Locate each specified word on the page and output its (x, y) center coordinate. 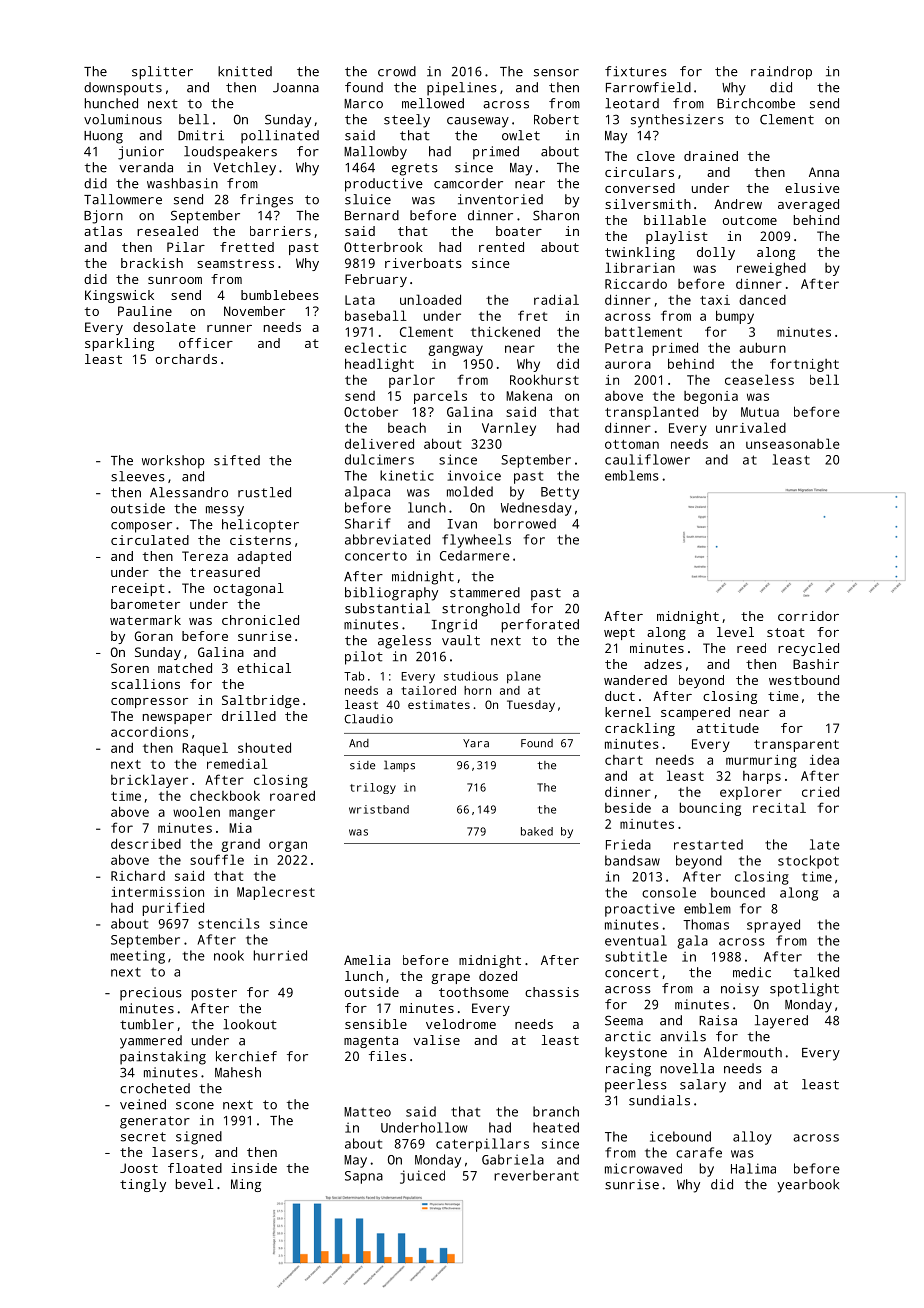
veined (143, 1104)
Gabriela (513, 1159)
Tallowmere (123, 199)
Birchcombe (756, 103)
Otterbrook (383, 247)
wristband (379, 809)
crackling (640, 729)
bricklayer (149, 781)
